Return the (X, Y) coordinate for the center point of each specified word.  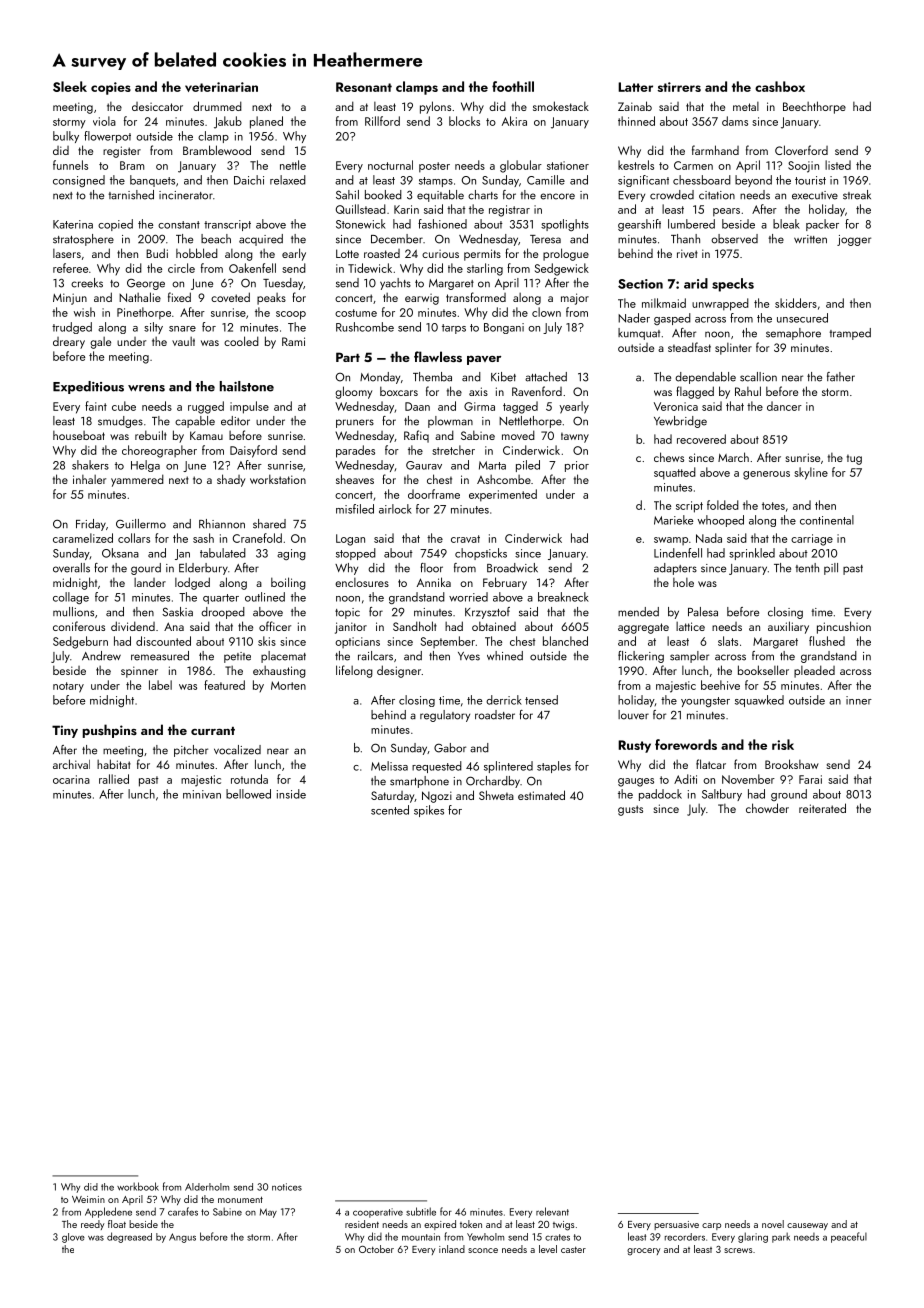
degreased (129, 1237)
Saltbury (722, 795)
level (548, 1249)
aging (291, 554)
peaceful (849, 1237)
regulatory (445, 716)
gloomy (353, 392)
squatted (675, 473)
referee (70, 268)
